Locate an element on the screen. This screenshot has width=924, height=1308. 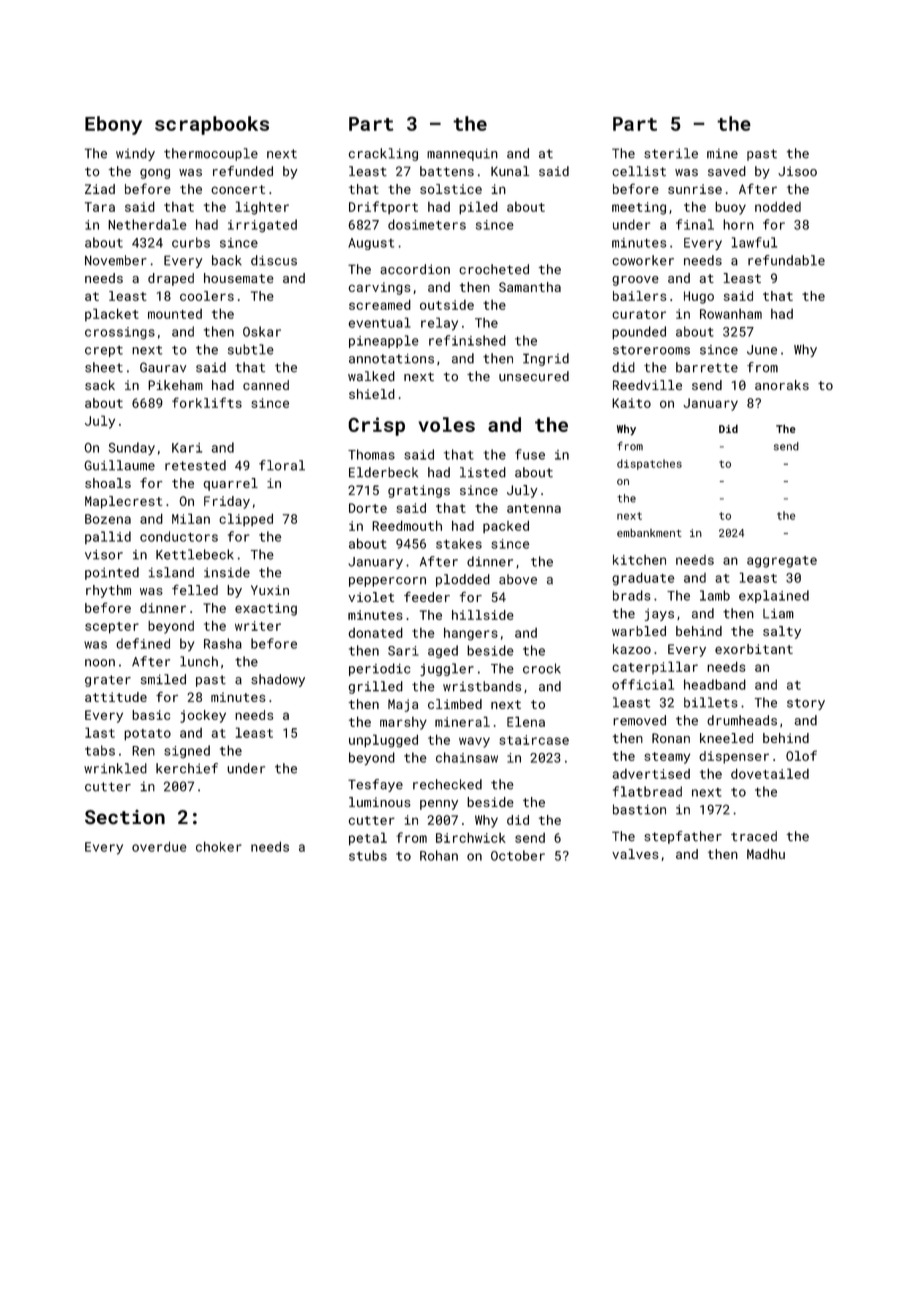
October is located at coordinates (518, 855).
